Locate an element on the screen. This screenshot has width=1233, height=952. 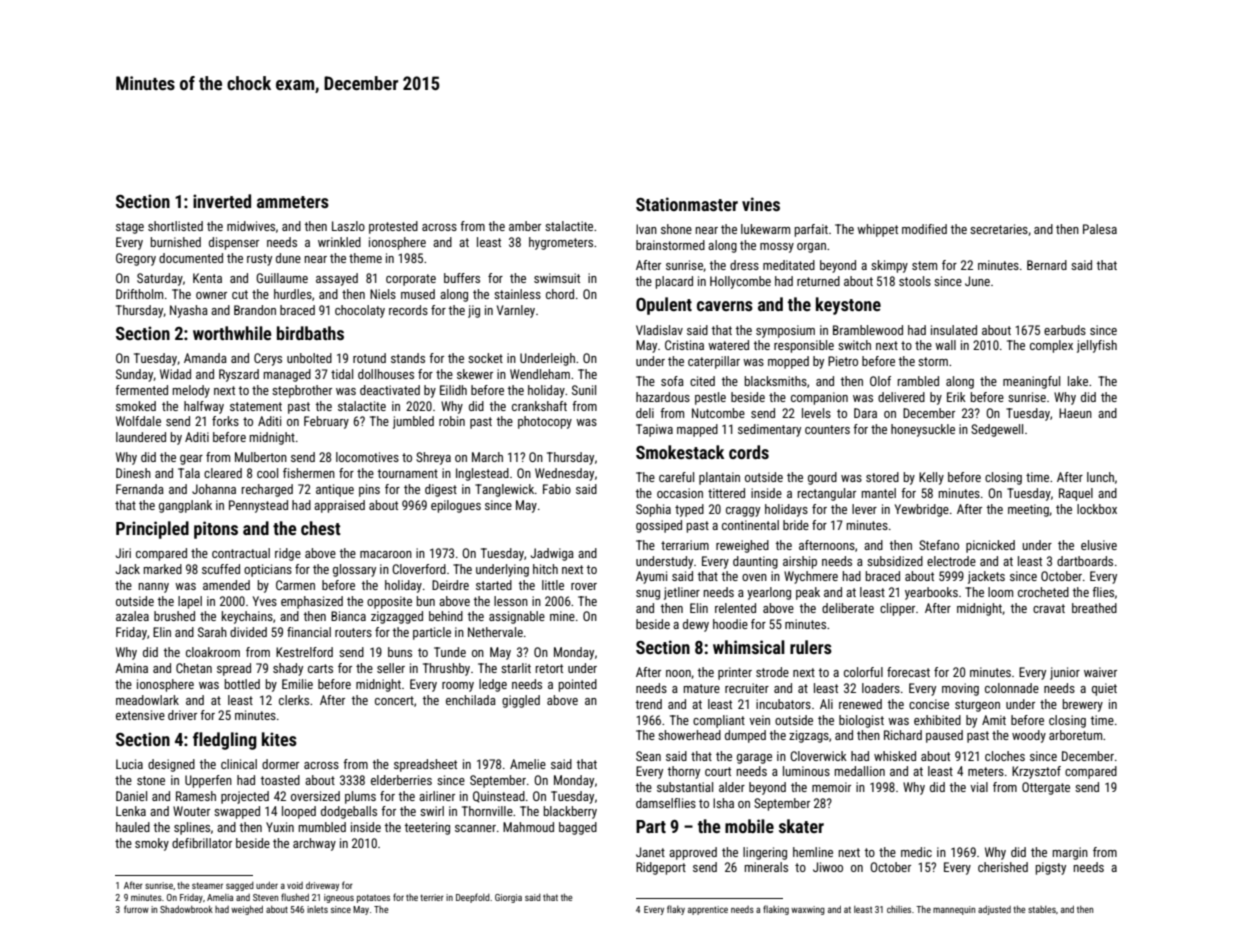
shady is located at coordinates (288, 669).
